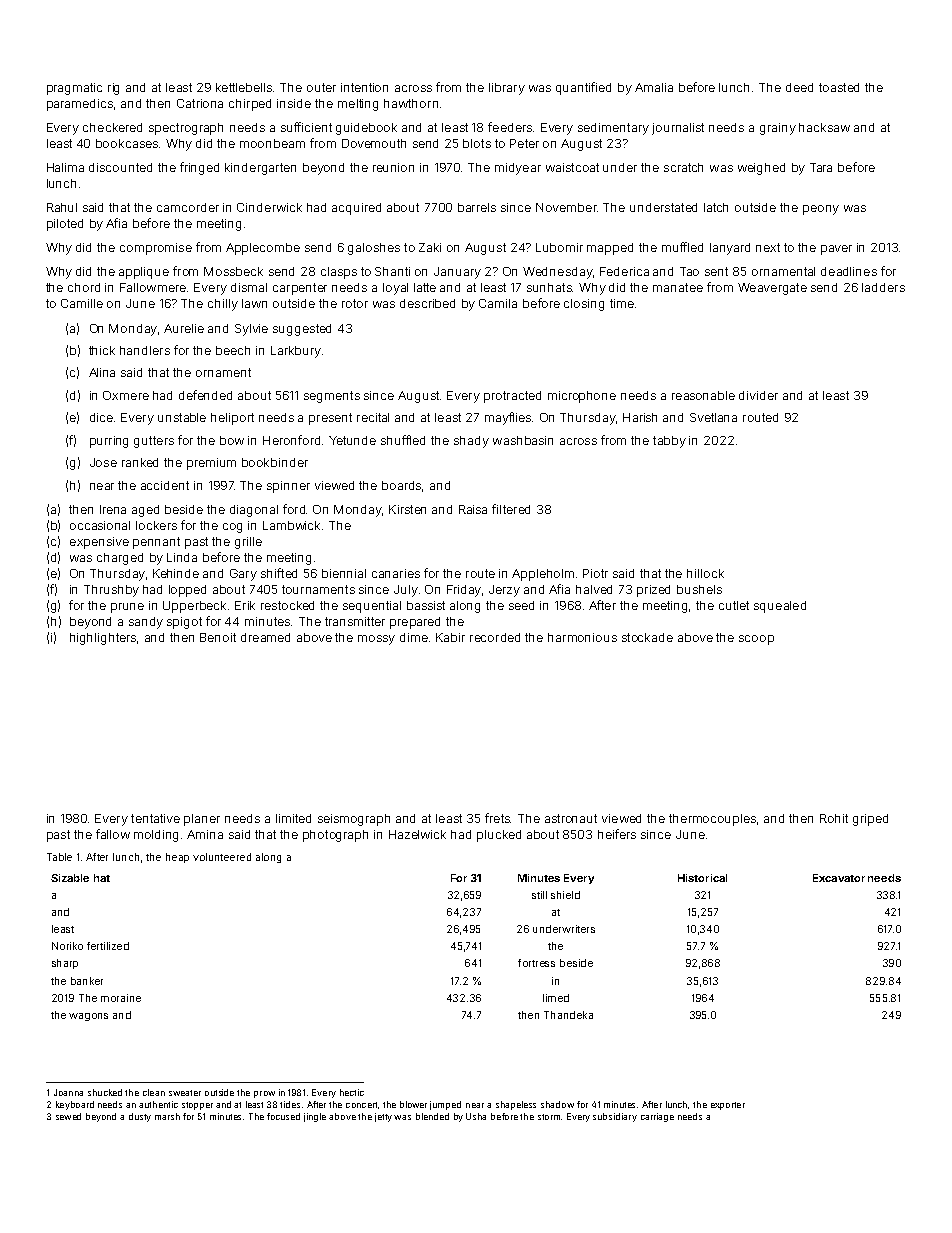 The width and height of the screenshot is (952, 1233). I want to click on defended, so click(205, 395).
